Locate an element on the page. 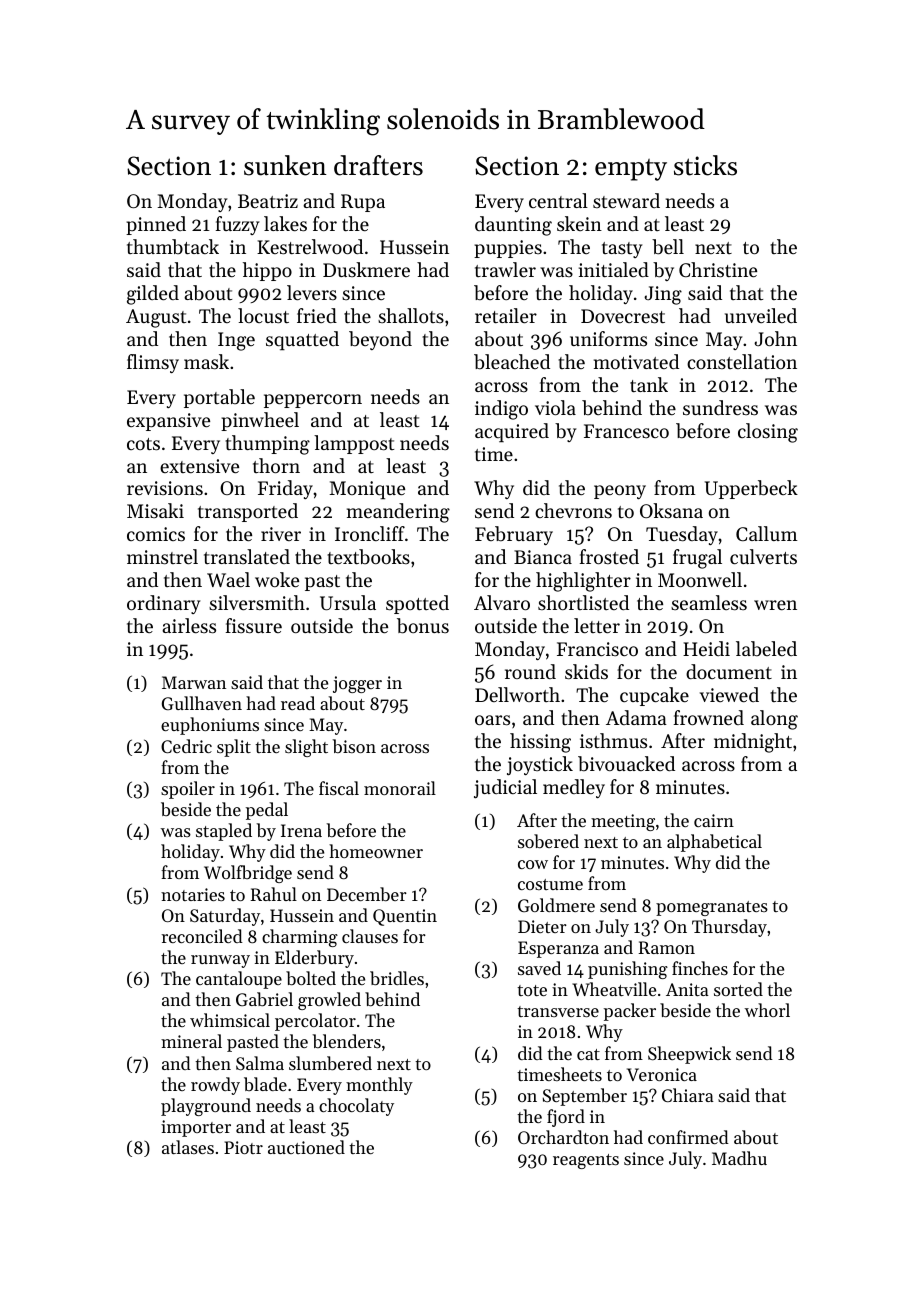 The height and width of the document is (1314, 924). puppies is located at coordinates (508, 249).
